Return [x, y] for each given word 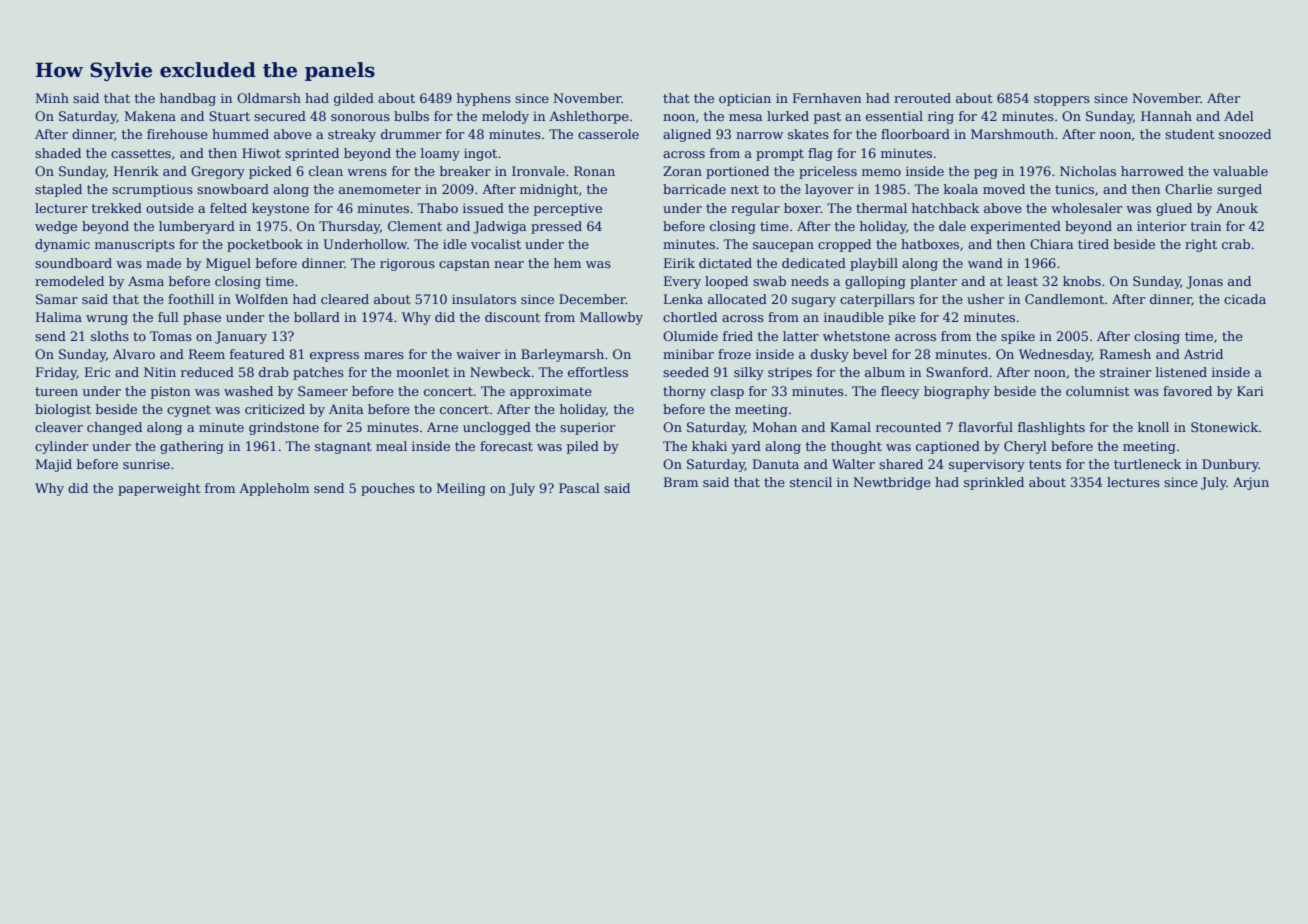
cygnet [189, 411]
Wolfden [261, 299]
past [827, 118]
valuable [1240, 171]
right [1201, 245]
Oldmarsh [269, 98]
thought [856, 447]
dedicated [814, 263]
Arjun [1251, 483]
